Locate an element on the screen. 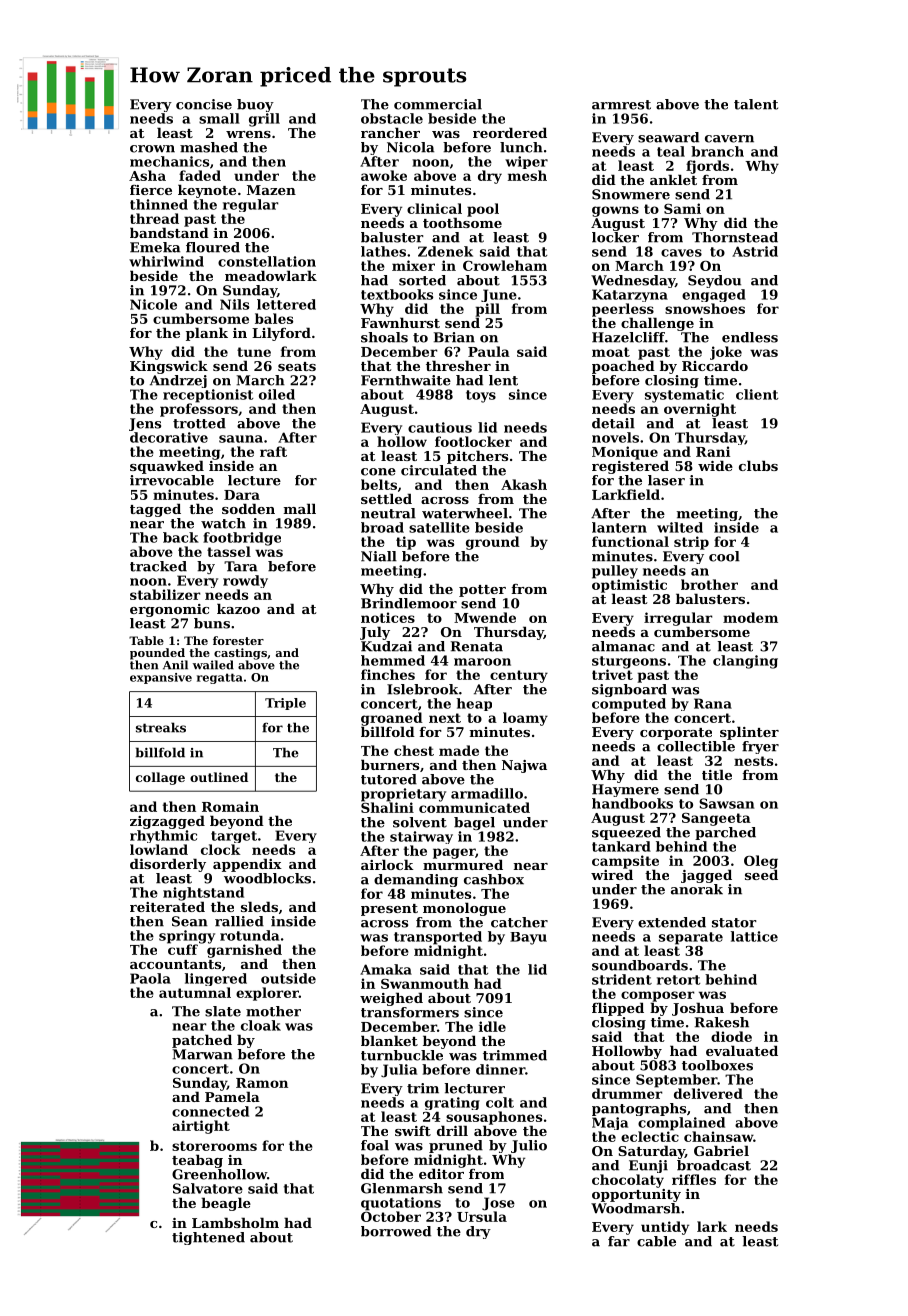 The width and height of the screenshot is (908, 1316). commercial is located at coordinates (438, 104).
